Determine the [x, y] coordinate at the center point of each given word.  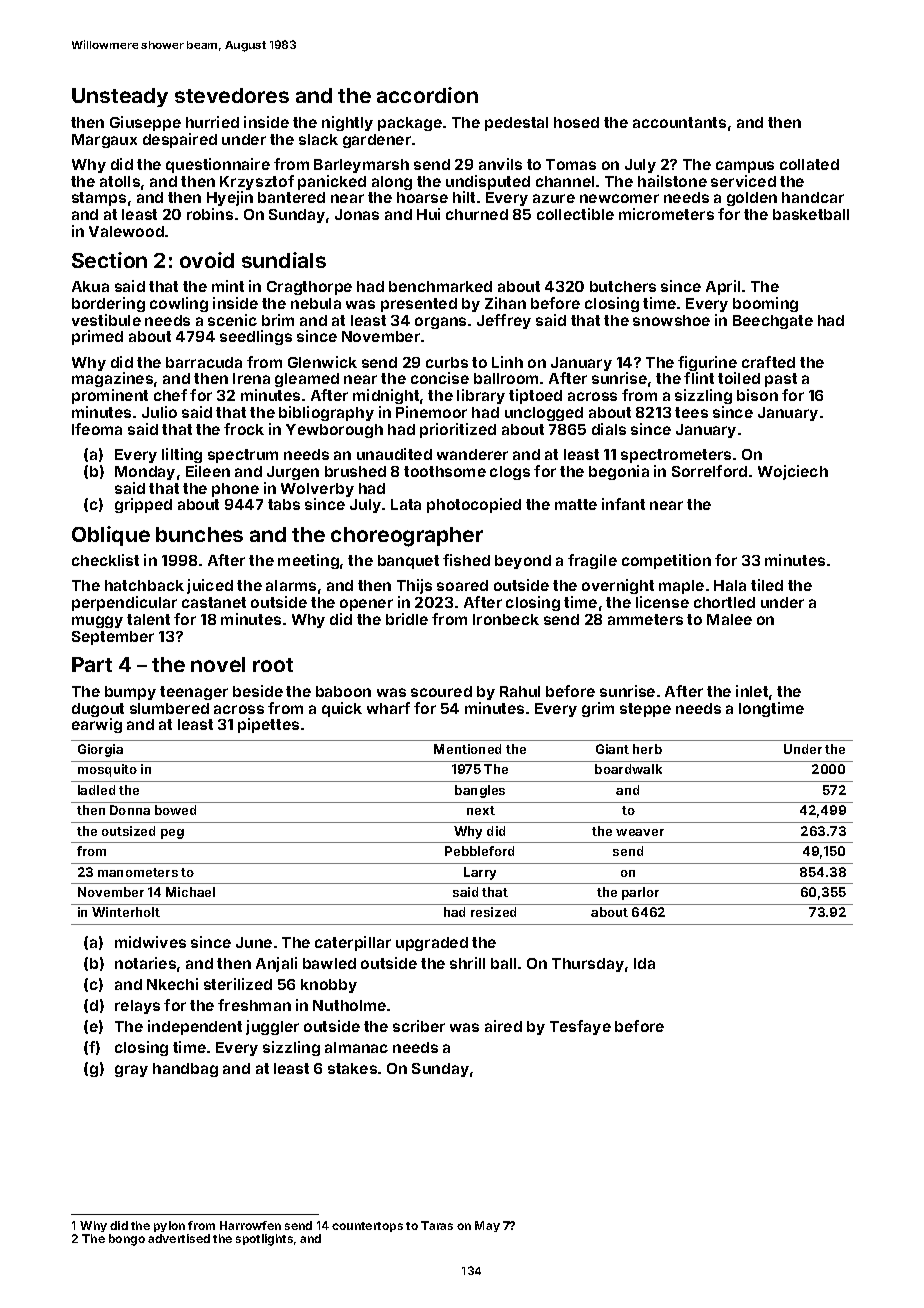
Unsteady [120, 97]
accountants [679, 122]
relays [137, 1007]
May [487, 1226]
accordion [427, 95]
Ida [644, 963]
